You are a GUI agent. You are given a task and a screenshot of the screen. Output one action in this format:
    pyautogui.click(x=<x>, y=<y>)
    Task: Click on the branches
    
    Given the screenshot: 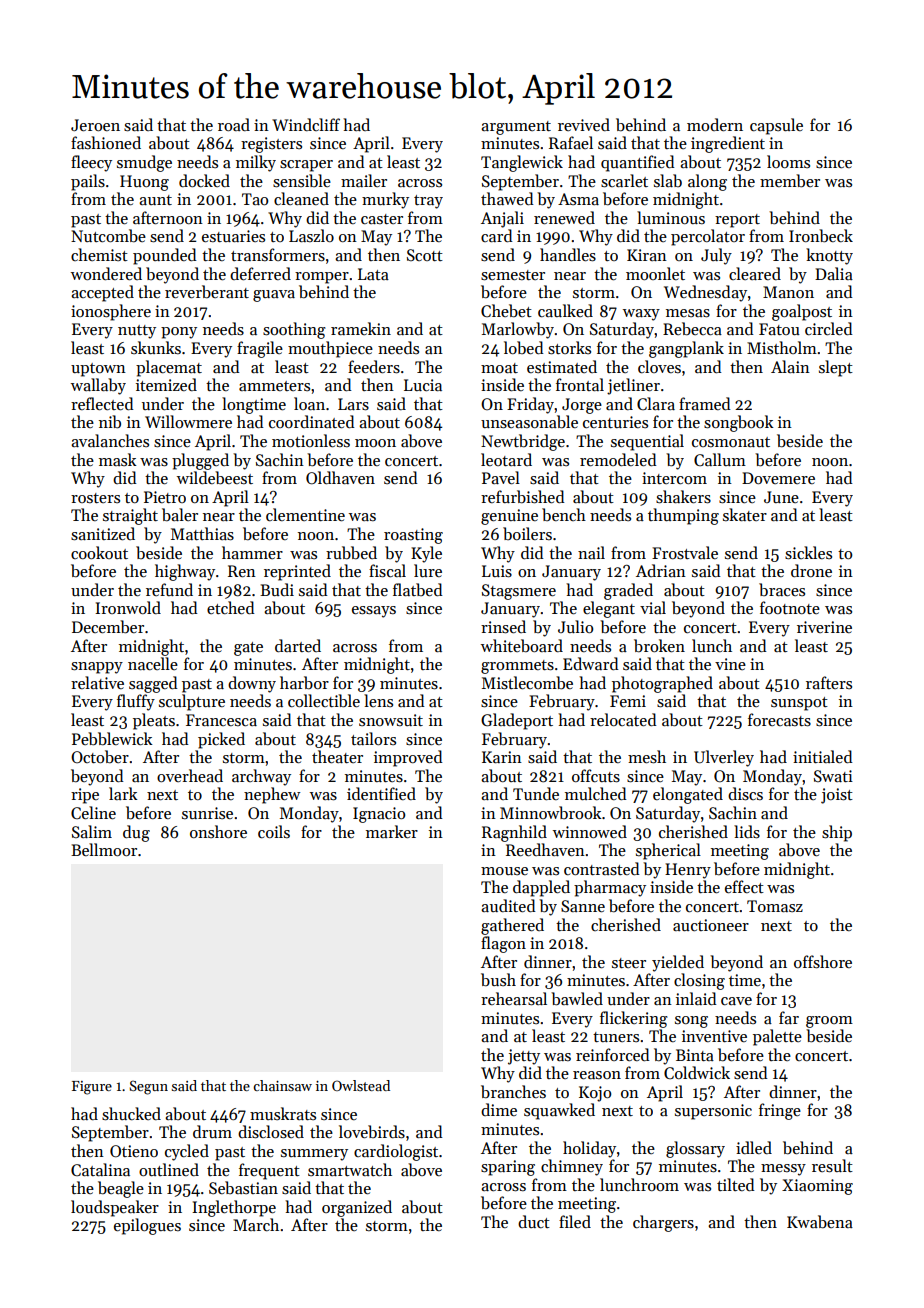 What is the action you would take?
    pyautogui.click(x=513, y=1091)
